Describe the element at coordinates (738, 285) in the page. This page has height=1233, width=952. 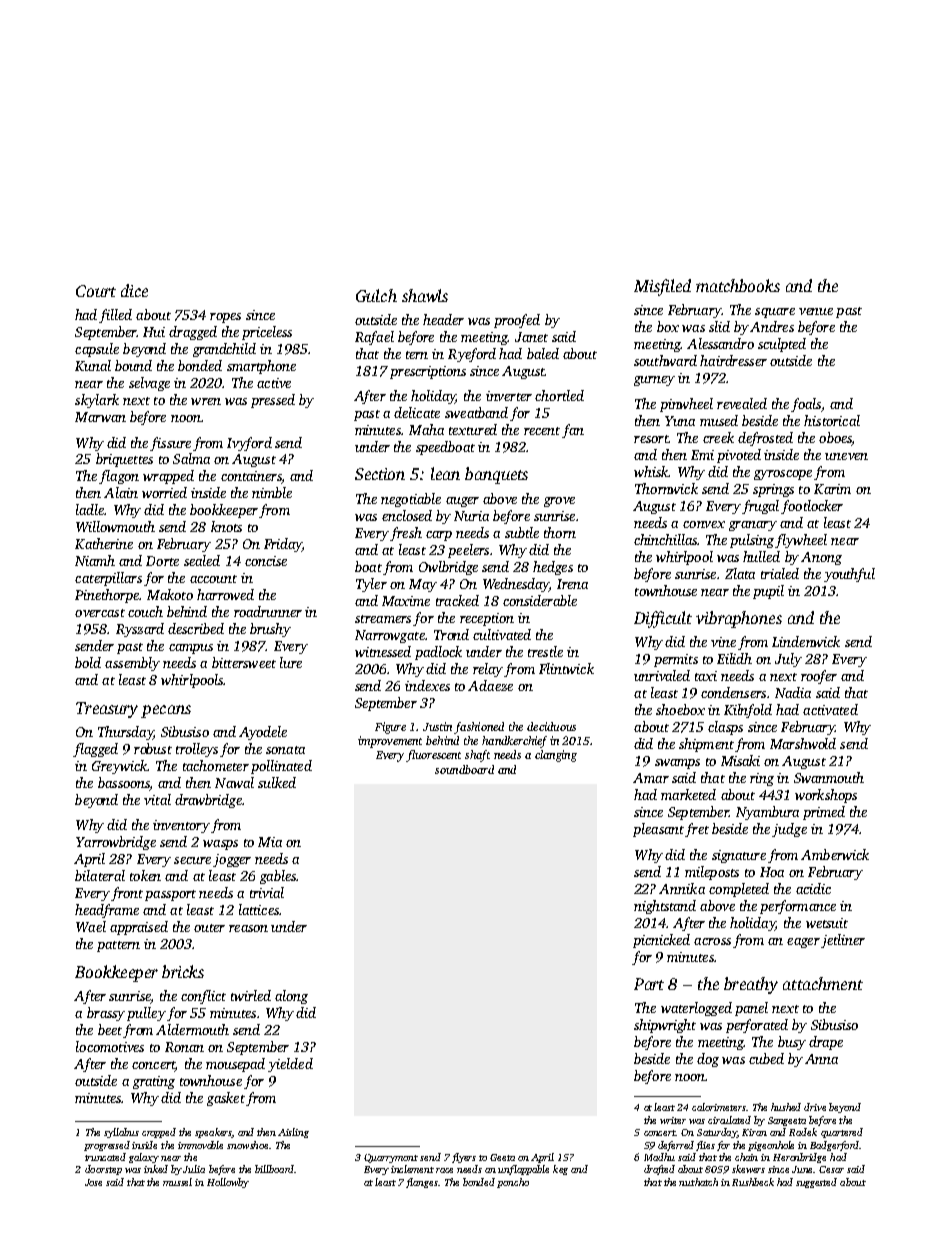
I see `matchbooks` at that location.
